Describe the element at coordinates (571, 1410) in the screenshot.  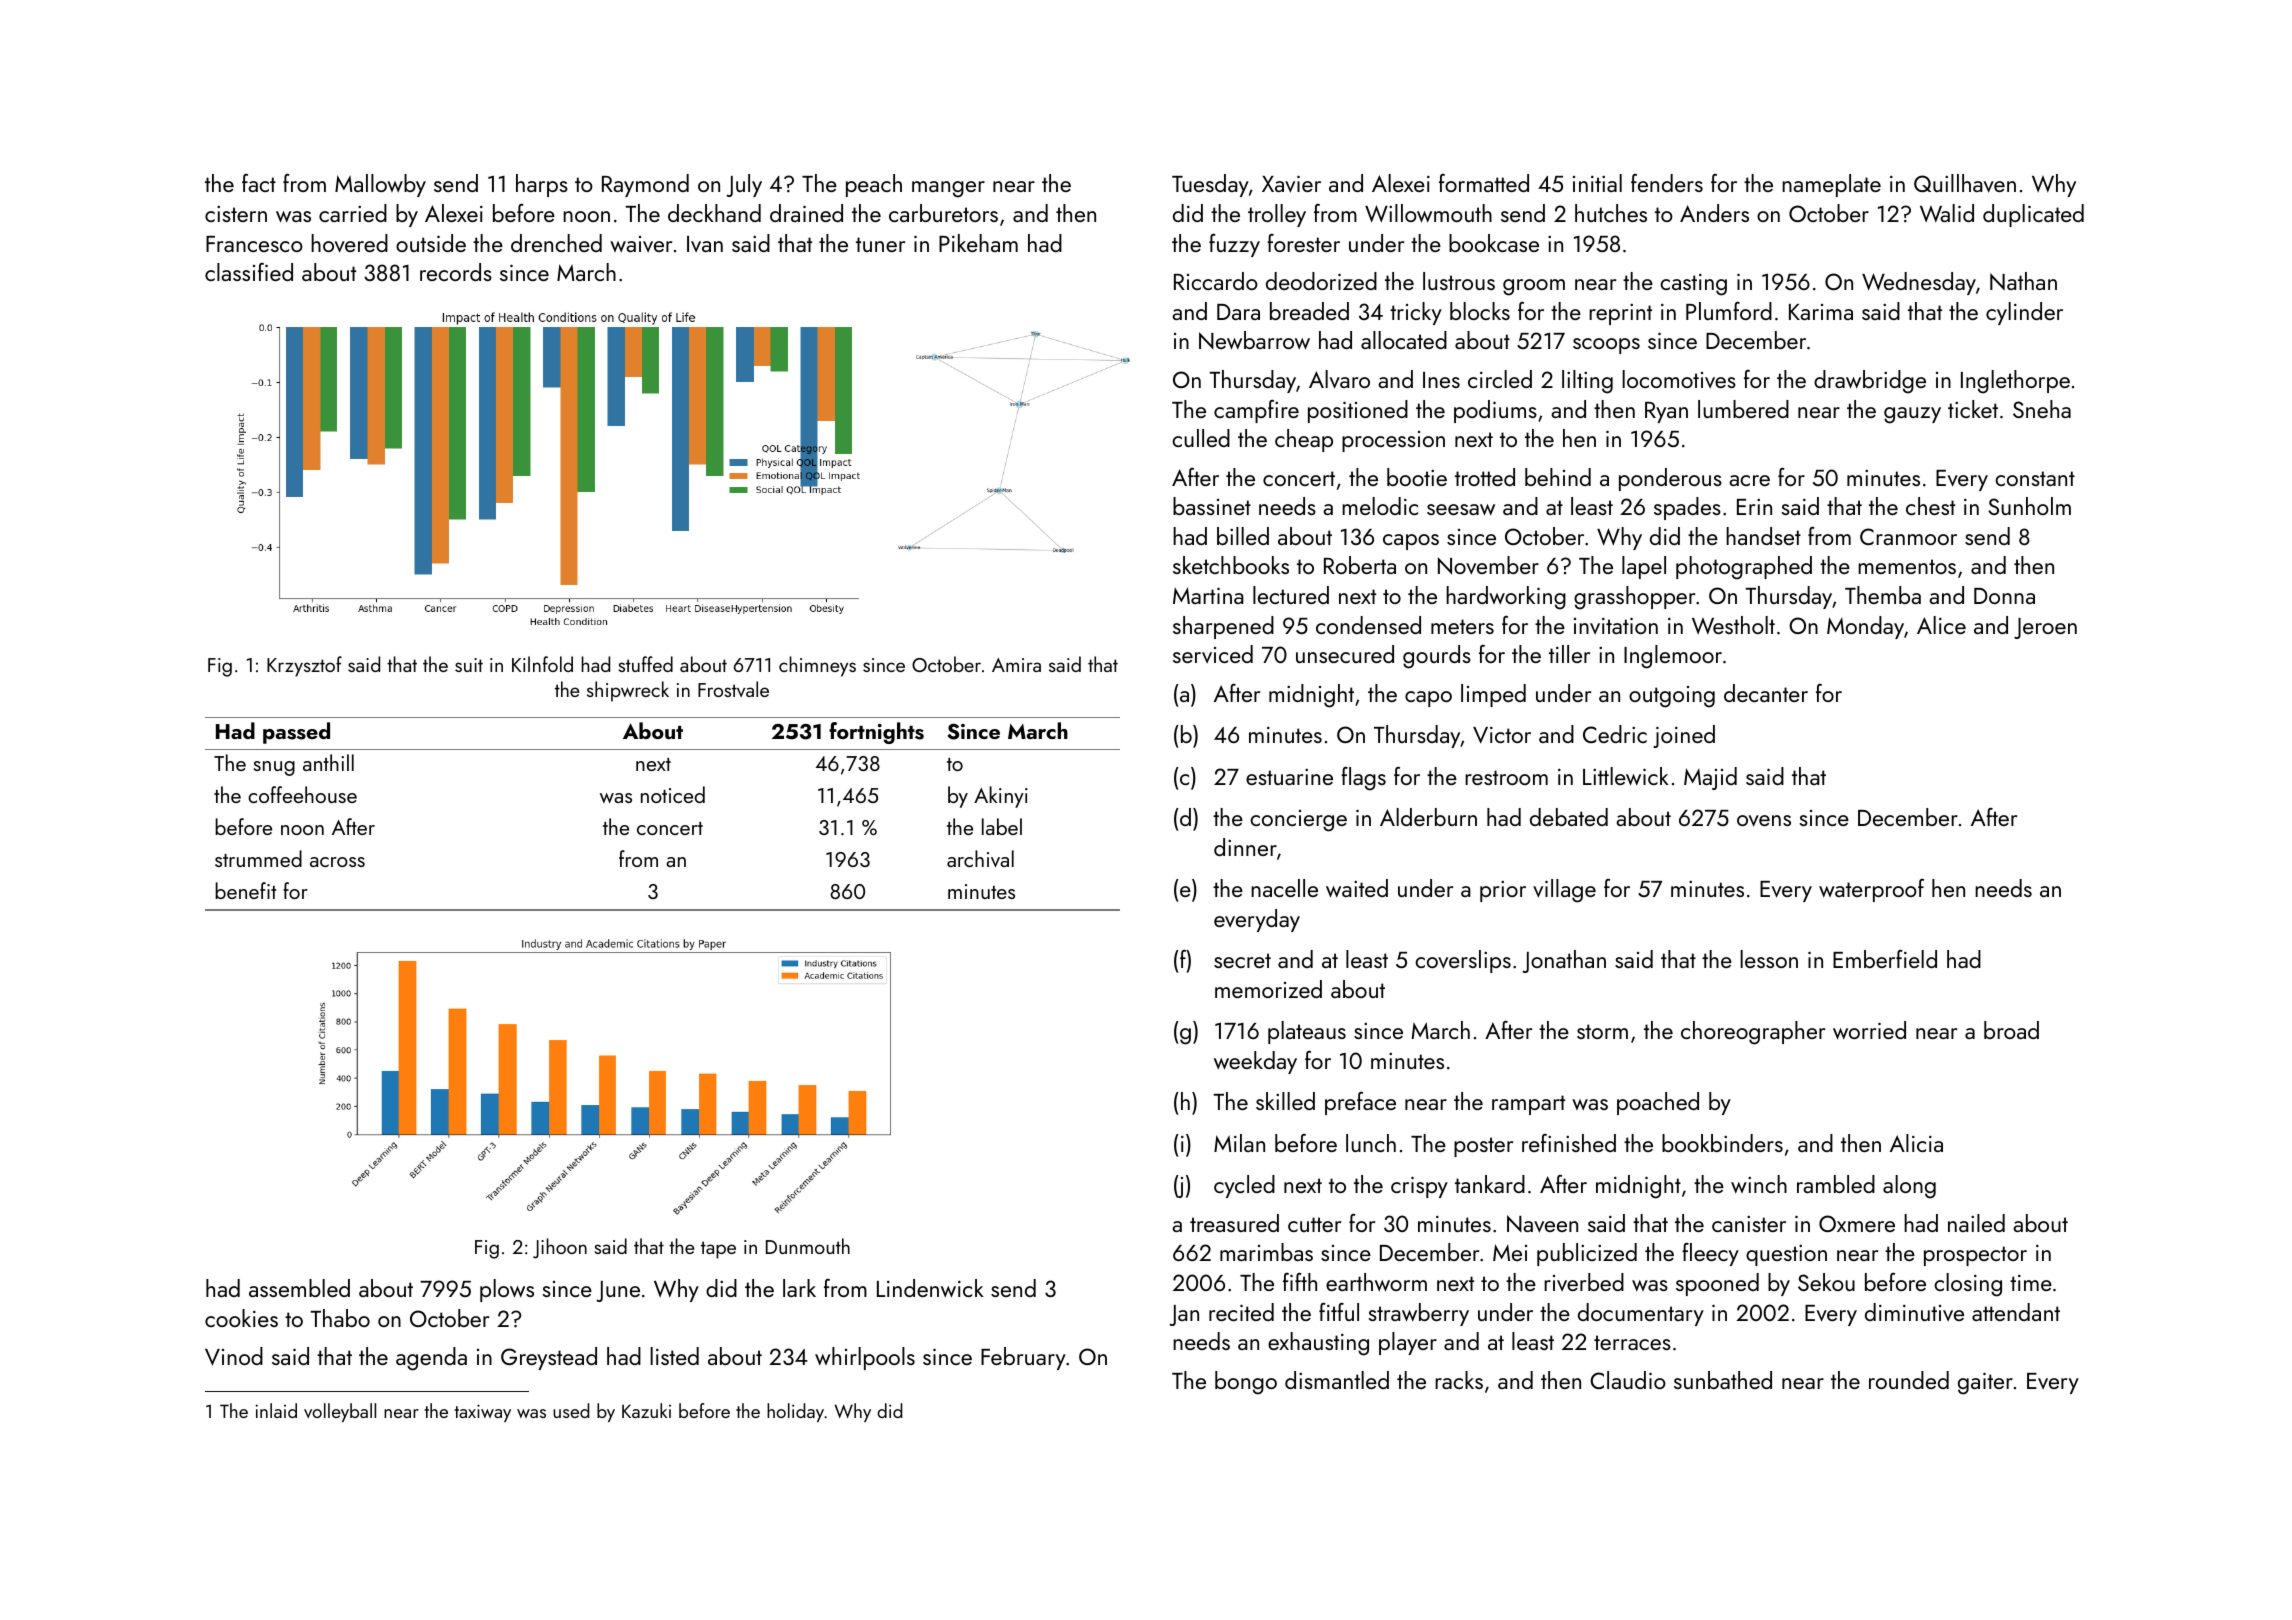
I see `used` at that location.
